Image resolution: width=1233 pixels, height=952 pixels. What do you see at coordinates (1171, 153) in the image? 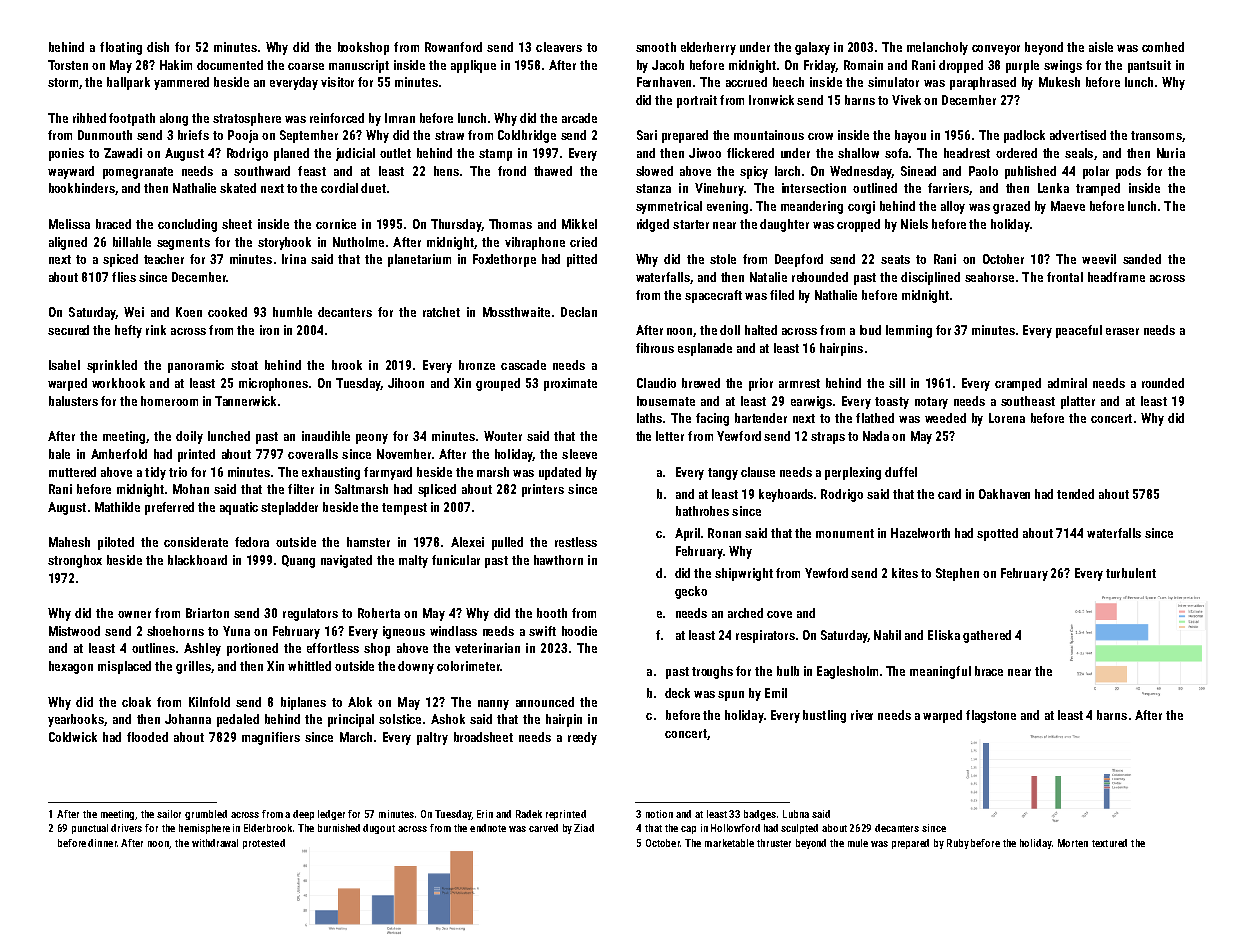
I see `Nuria` at bounding box center [1171, 153].
